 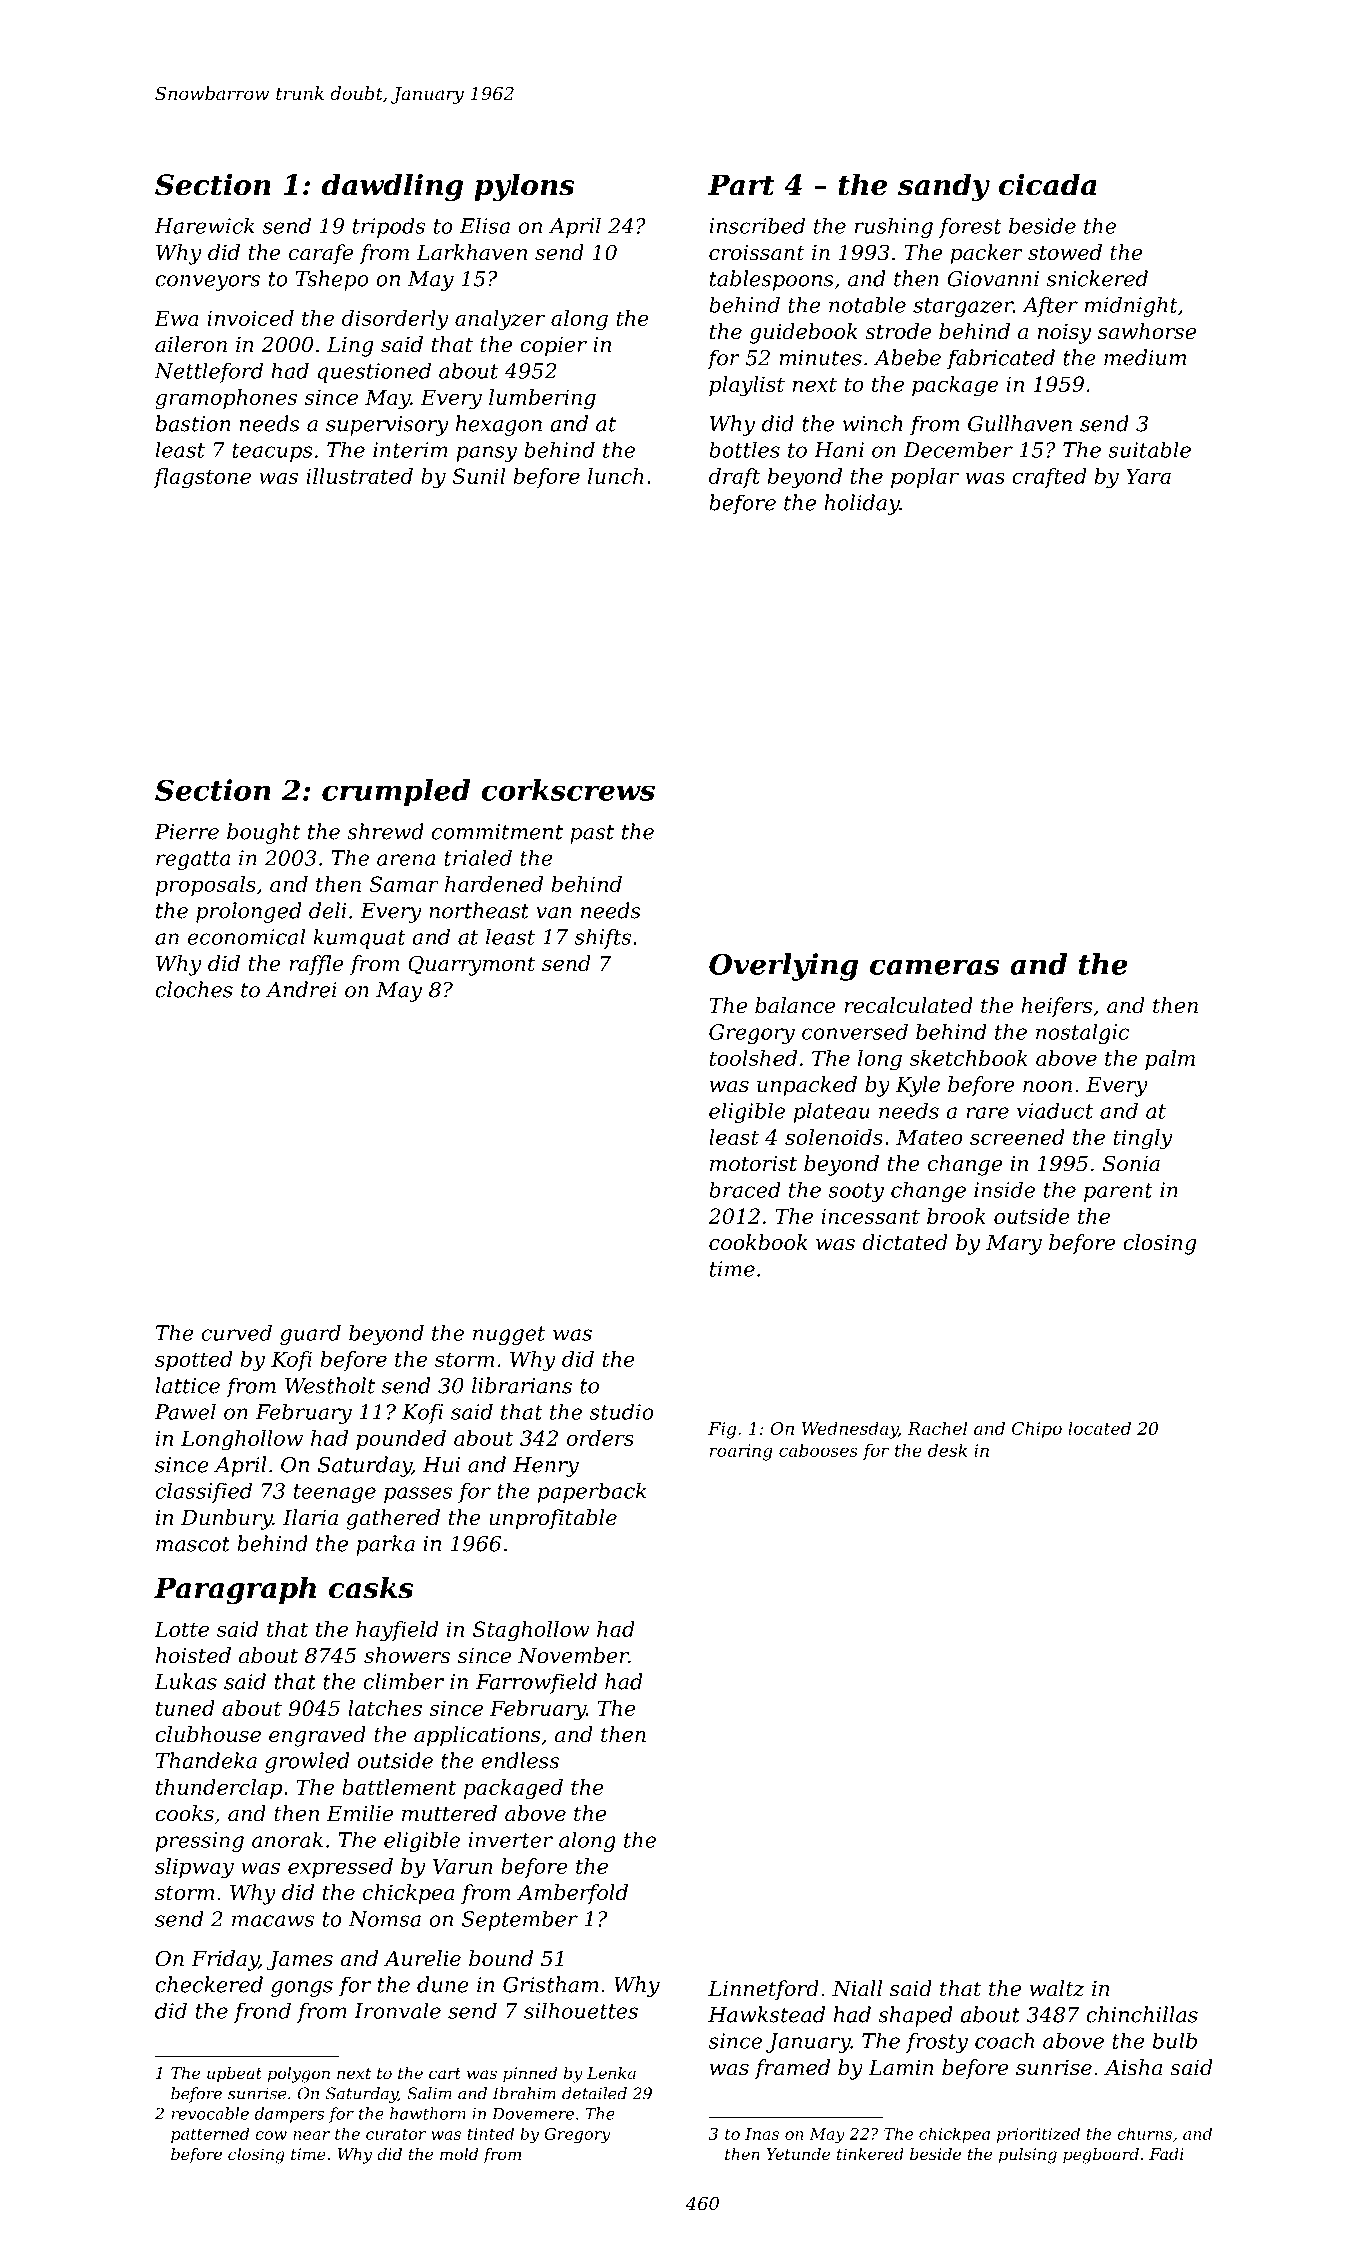 I want to click on Salim, so click(x=429, y=2093).
